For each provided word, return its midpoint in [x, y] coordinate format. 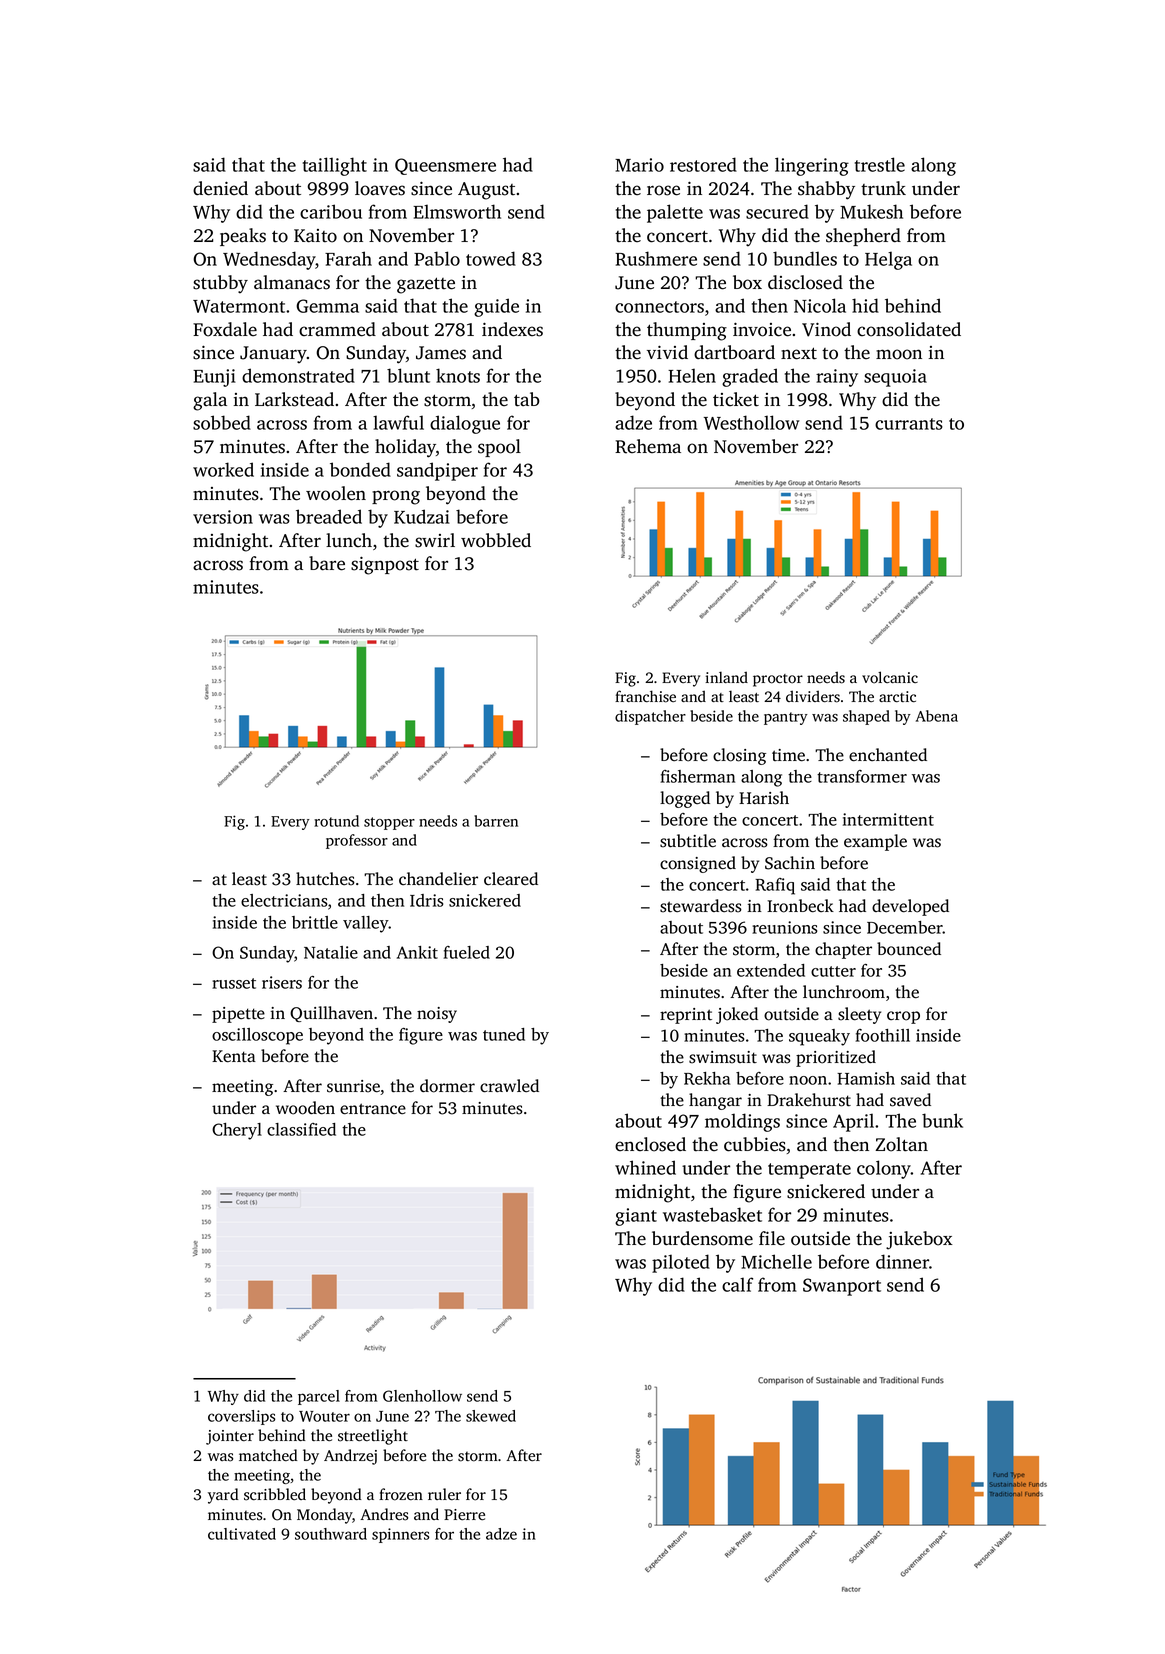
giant [636, 1217]
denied [220, 188]
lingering [812, 166]
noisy [437, 1015]
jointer [230, 1437]
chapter [843, 950]
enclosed [650, 1144]
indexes [512, 329]
